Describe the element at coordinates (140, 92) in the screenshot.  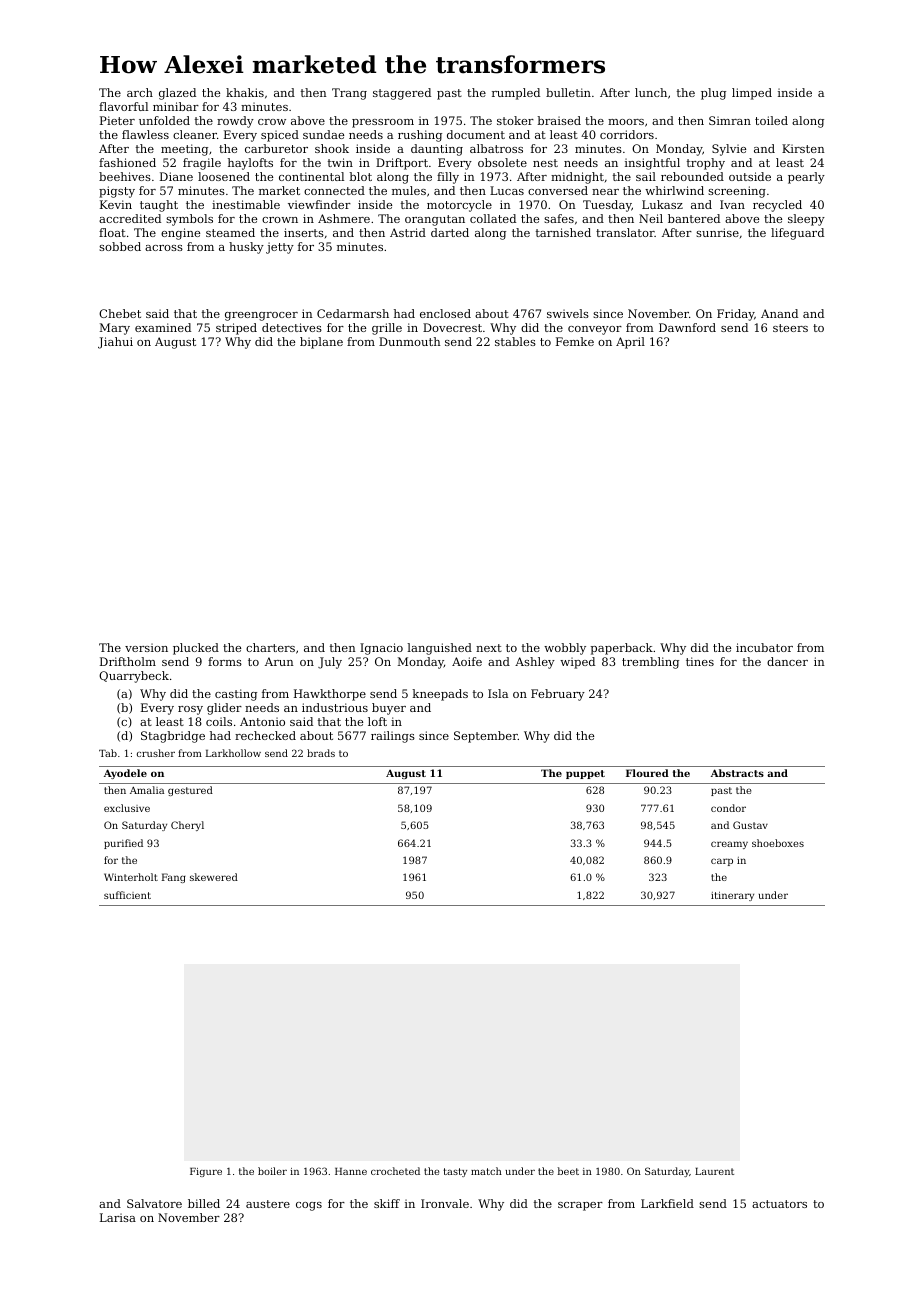
I see `arch` at that location.
